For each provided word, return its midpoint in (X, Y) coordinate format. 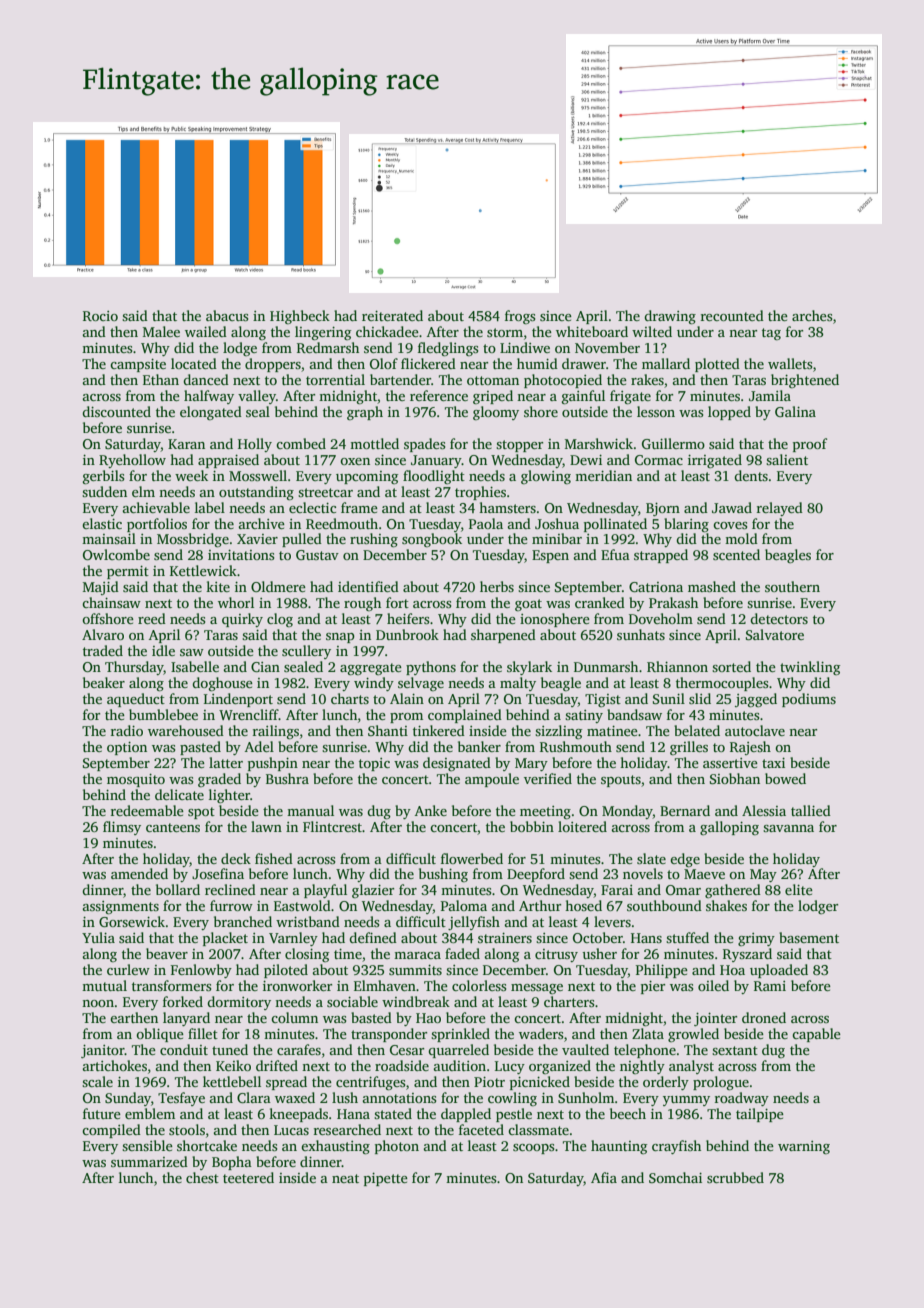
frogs (520, 317)
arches (812, 315)
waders (541, 1033)
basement (809, 937)
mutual (104, 985)
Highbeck (300, 317)
